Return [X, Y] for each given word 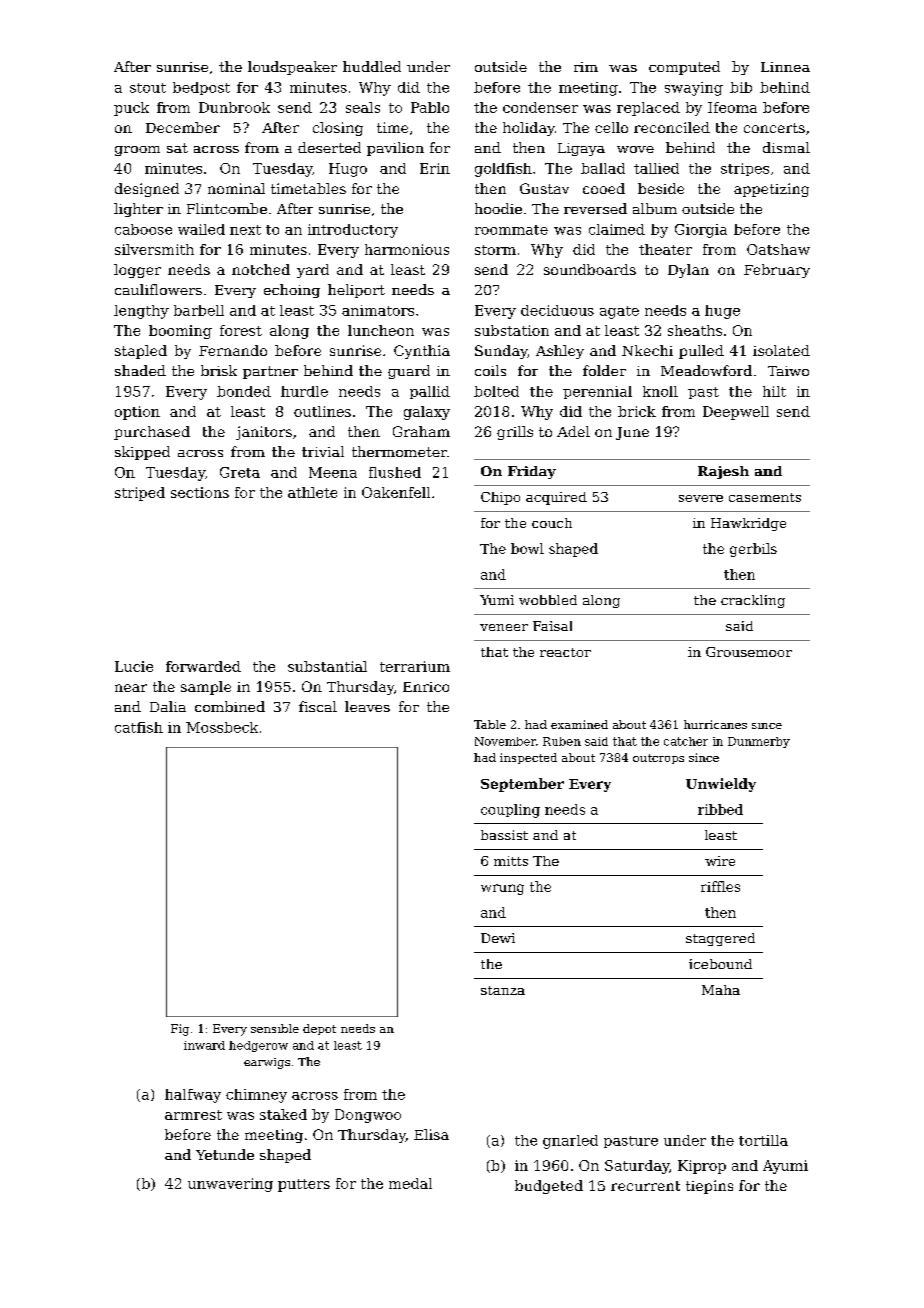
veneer [504, 627]
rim [586, 67]
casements [765, 497]
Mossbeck [222, 727]
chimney [256, 1096]
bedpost [201, 88]
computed [684, 68]
